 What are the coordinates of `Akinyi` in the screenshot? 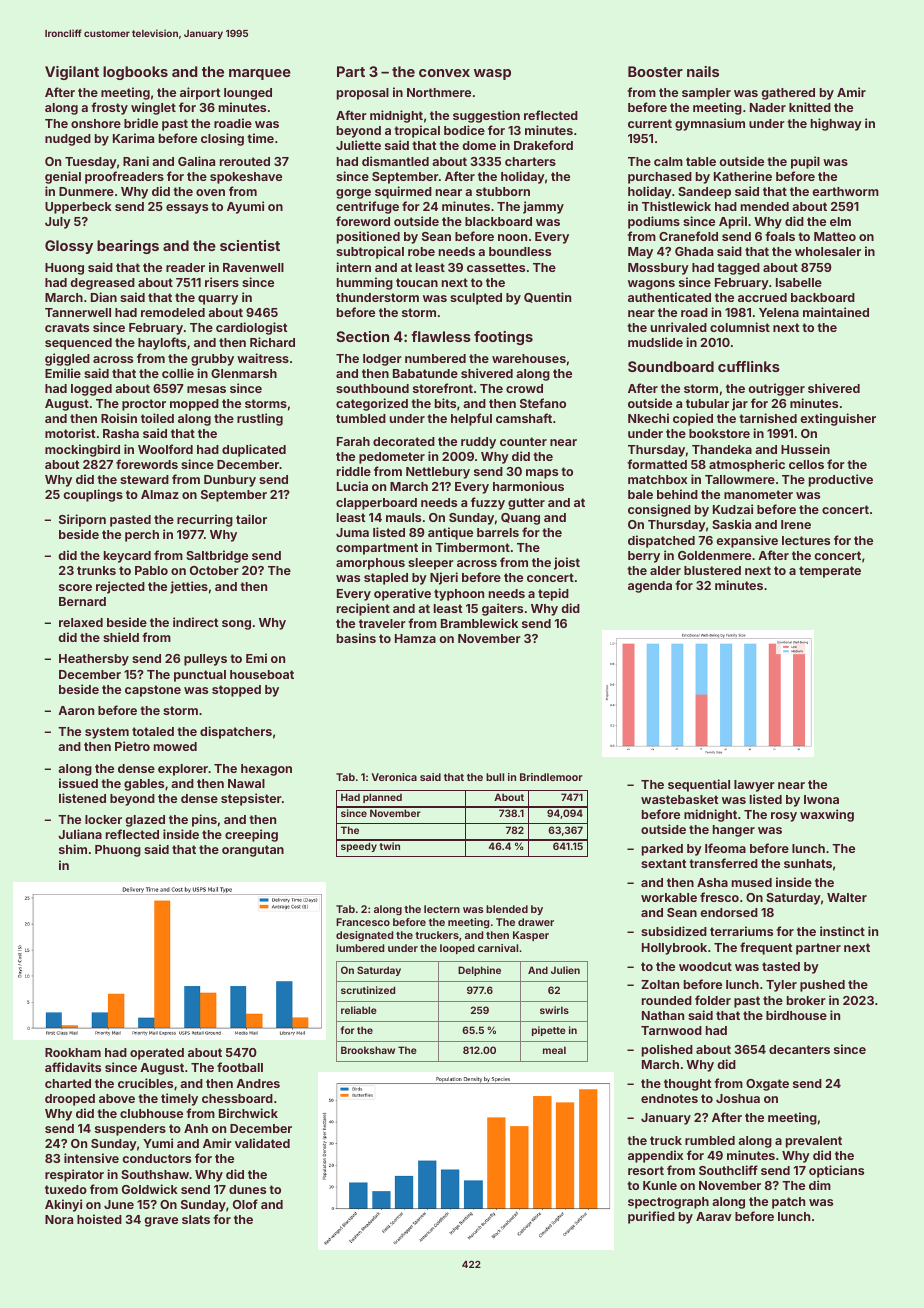 It's located at (63, 1205).
